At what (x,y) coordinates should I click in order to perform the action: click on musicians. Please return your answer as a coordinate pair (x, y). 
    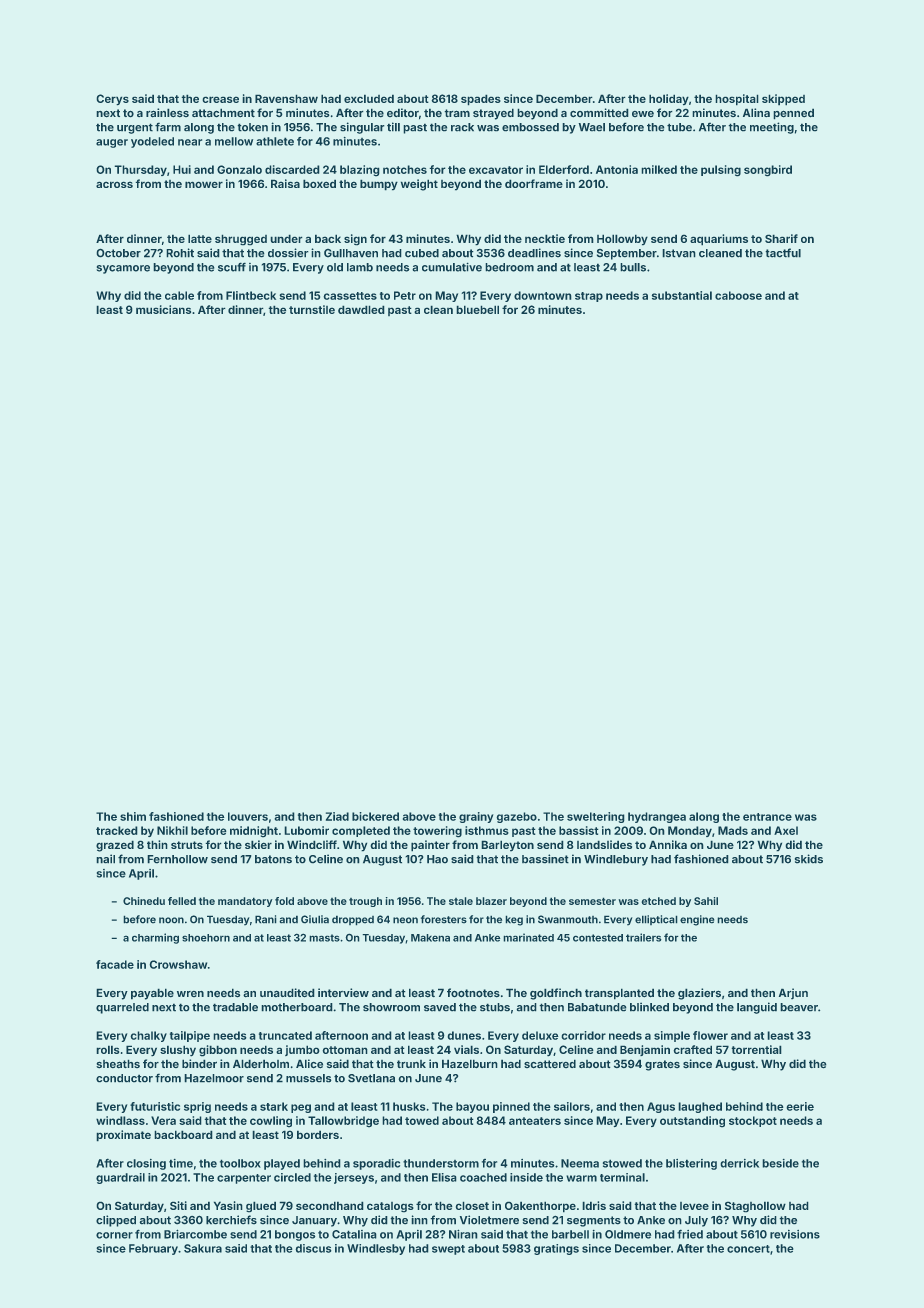
    Looking at the image, I should click on (163, 309).
